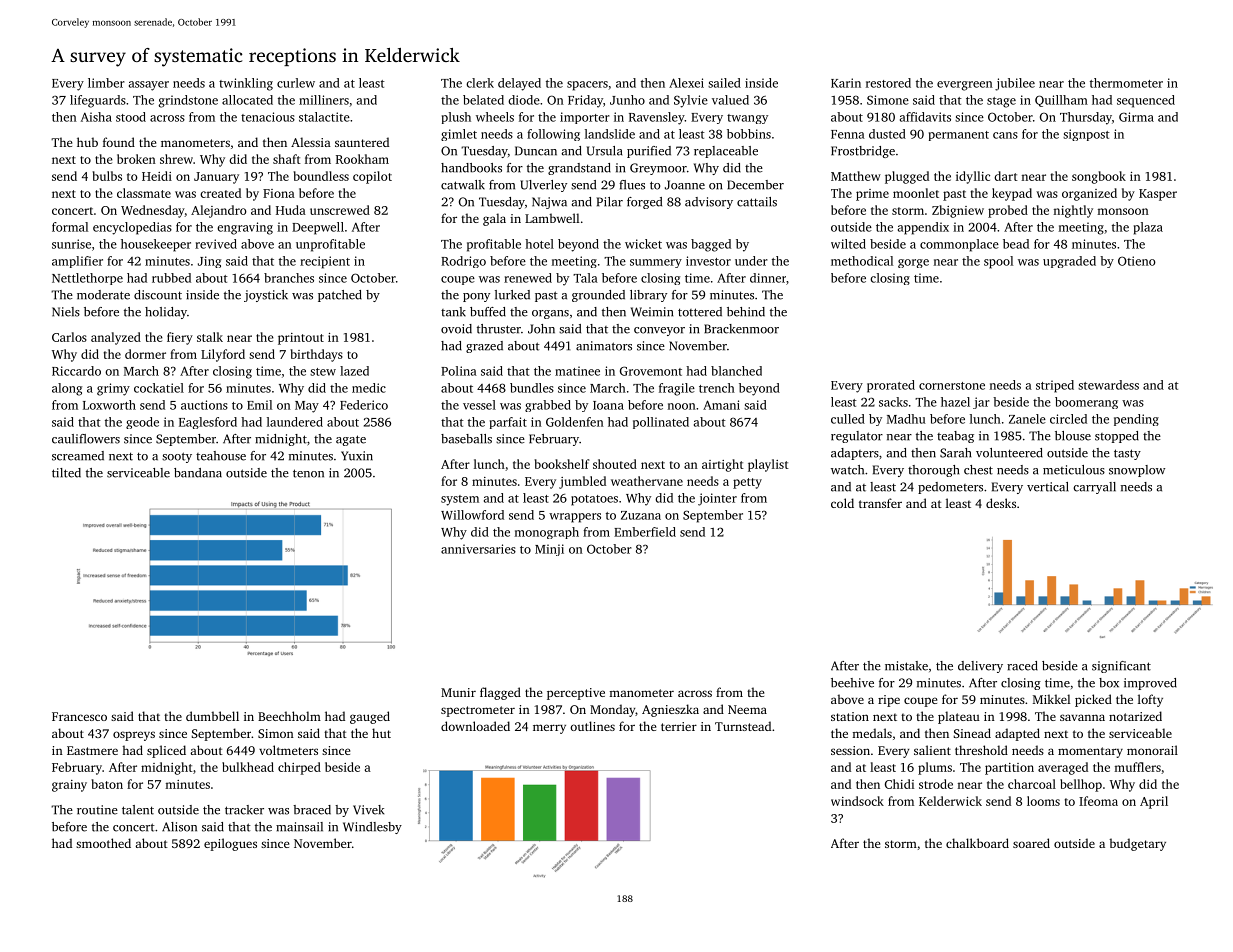 The height and width of the screenshot is (952, 1233). Describe the element at coordinates (103, 843) in the screenshot. I see `smoothed` at that location.
